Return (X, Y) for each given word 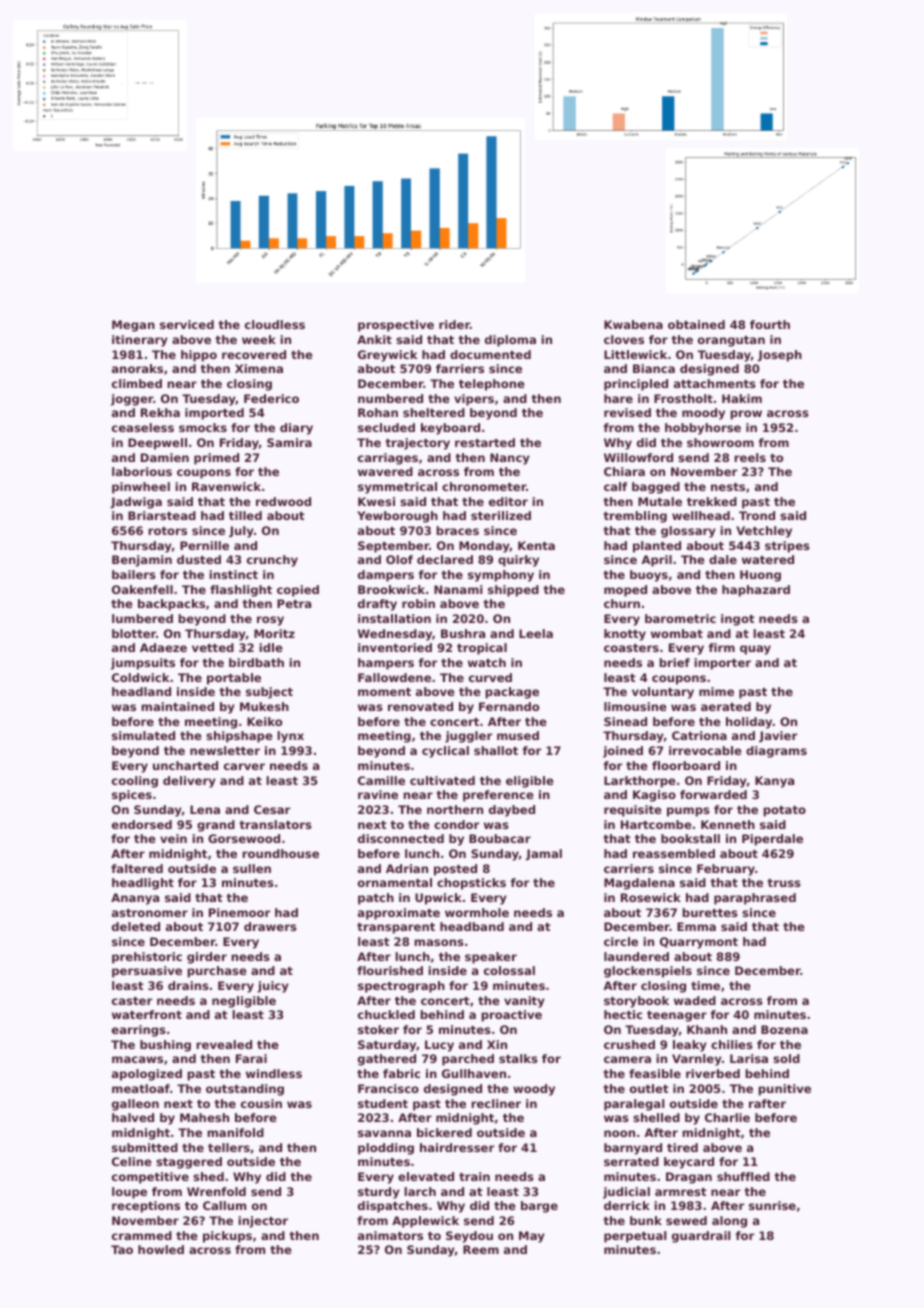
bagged (656, 488)
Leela (536, 633)
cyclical (445, 752)
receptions (146, 1207)
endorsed (142, 824)
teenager (677, 1016)
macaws (137, 1059)
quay (755, 650)
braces (457, 530)
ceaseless (143, 427)
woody (534, 1090)
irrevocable (705, 750)
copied (298, 591)
